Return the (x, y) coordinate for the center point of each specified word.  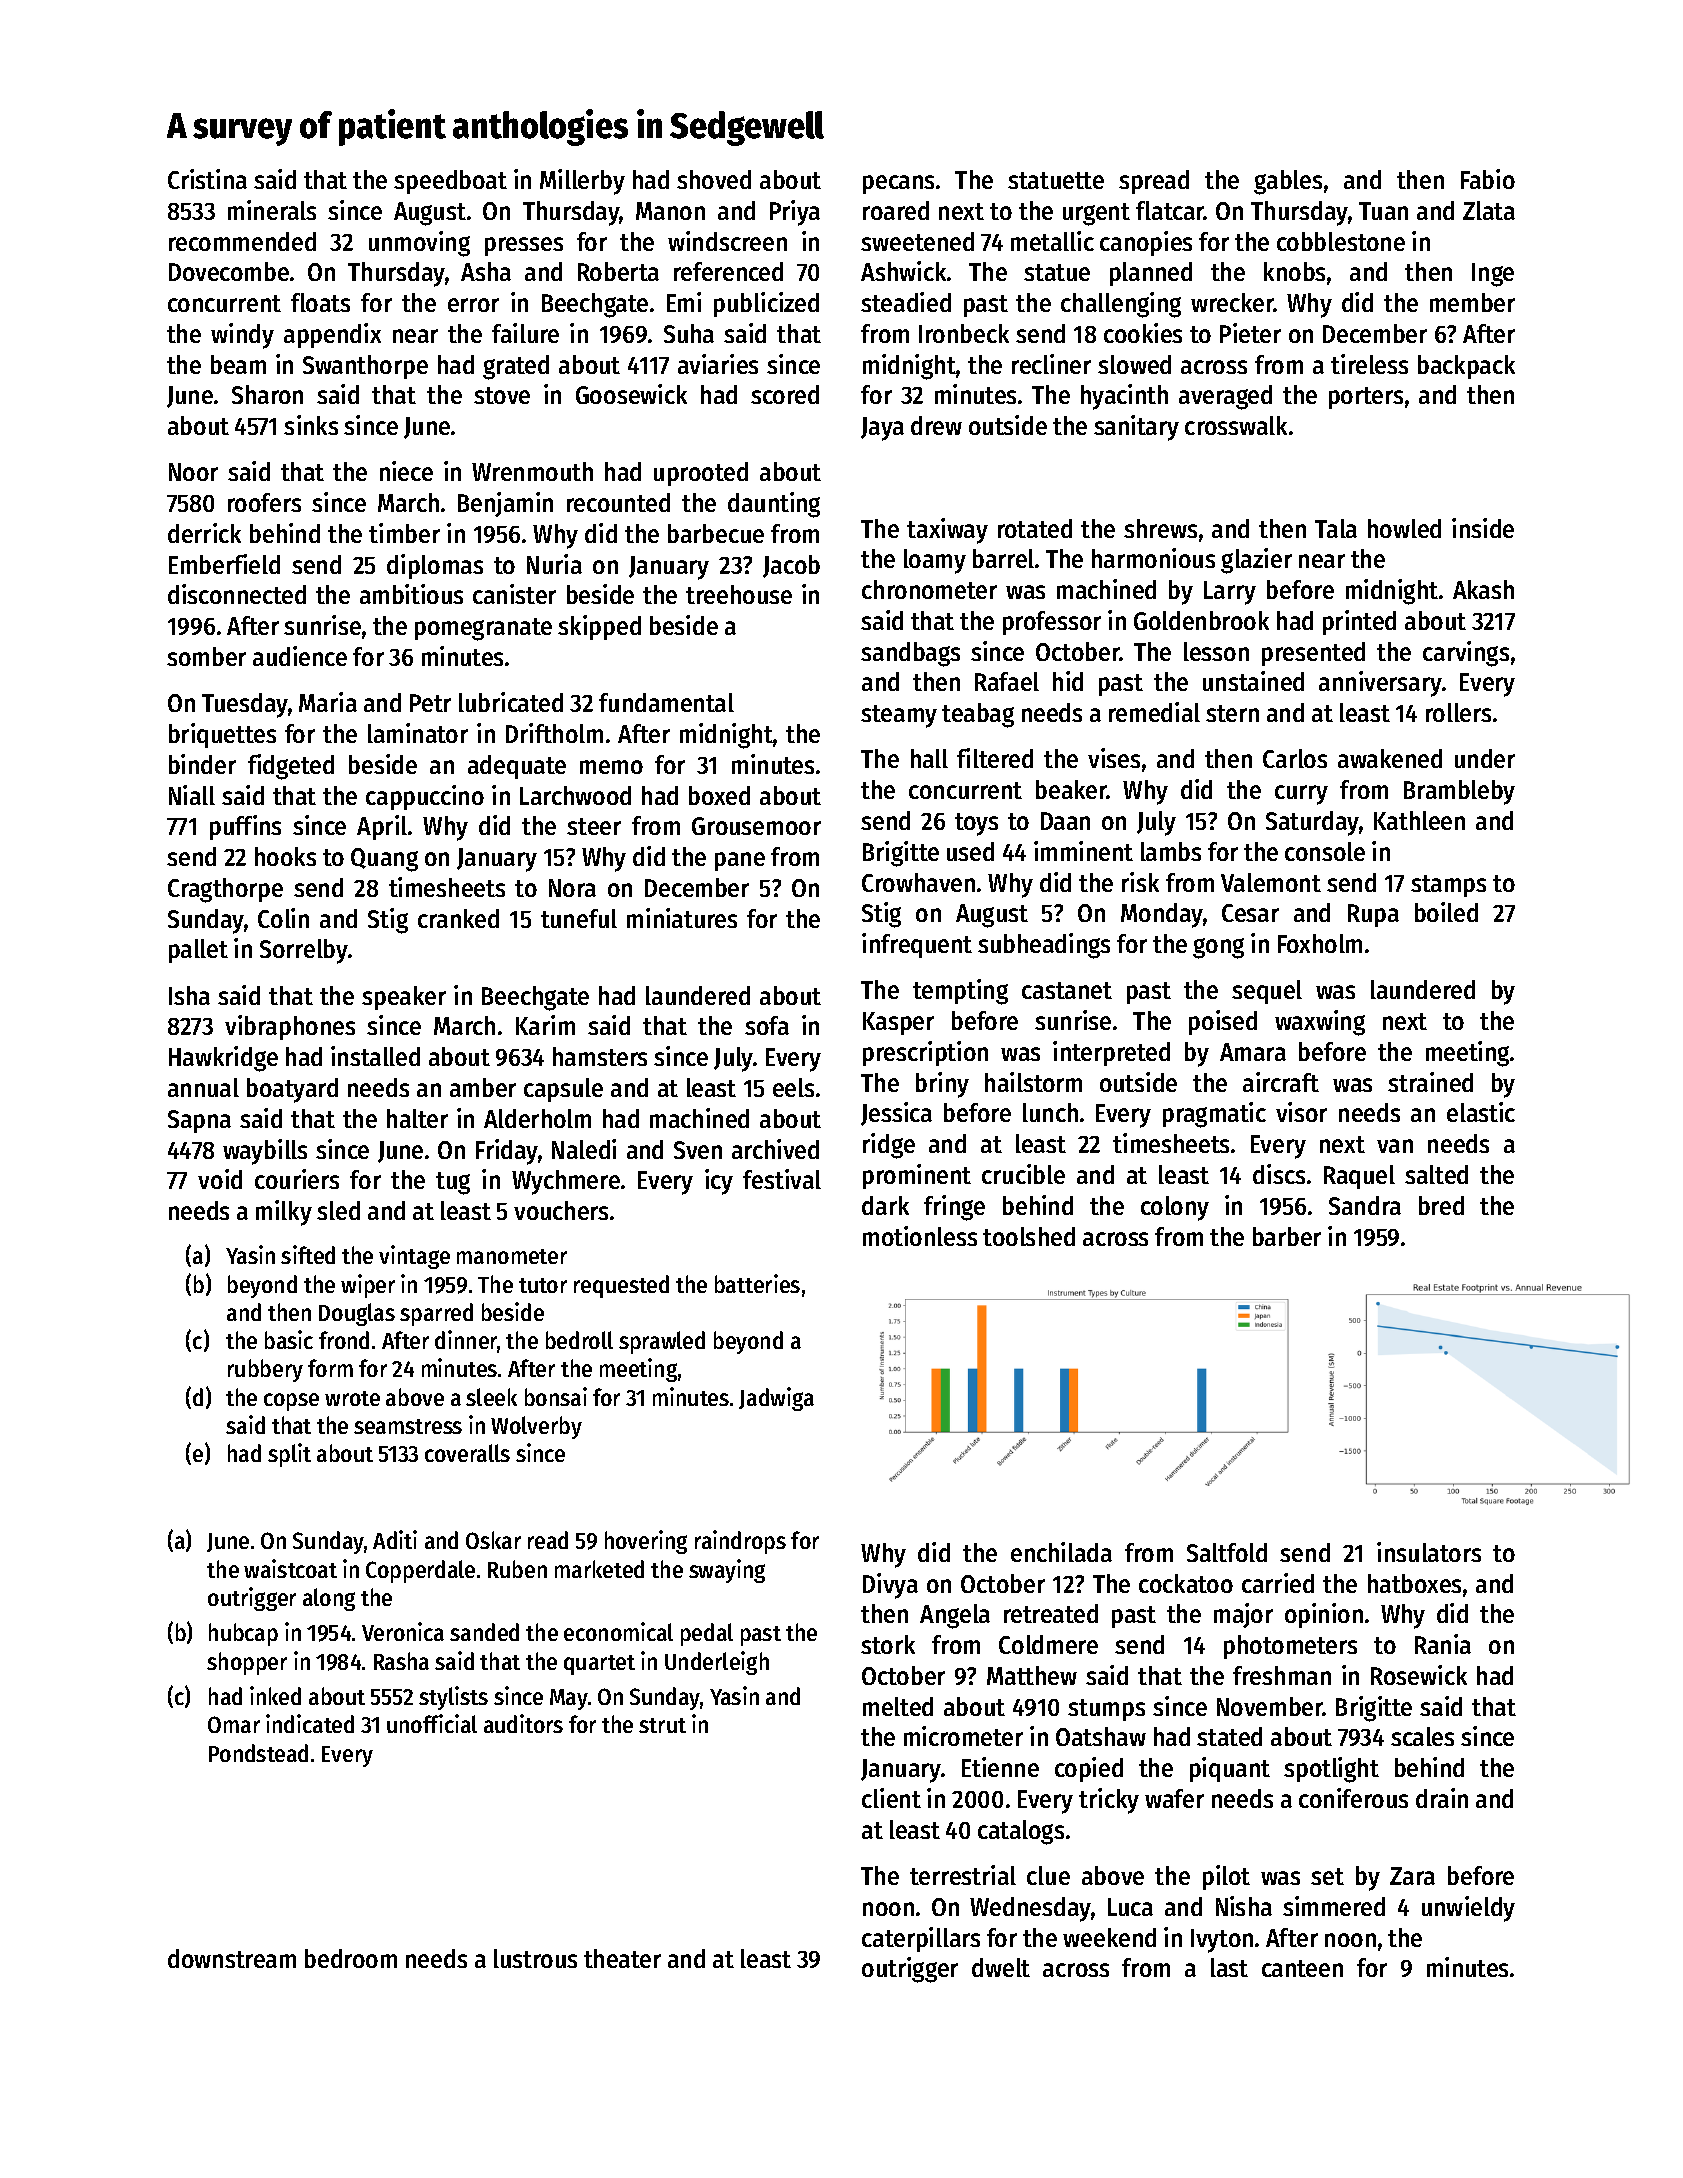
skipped (599, 627)
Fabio (1488, 179)
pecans (898, 184)
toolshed (1029, 1236)
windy (242, 336)
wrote (352, 1398)
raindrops (740, 1542)
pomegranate (483, 629)
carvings (1466, 654)
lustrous (535, 1958)
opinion (1324, 1615)
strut (662, 1725)
